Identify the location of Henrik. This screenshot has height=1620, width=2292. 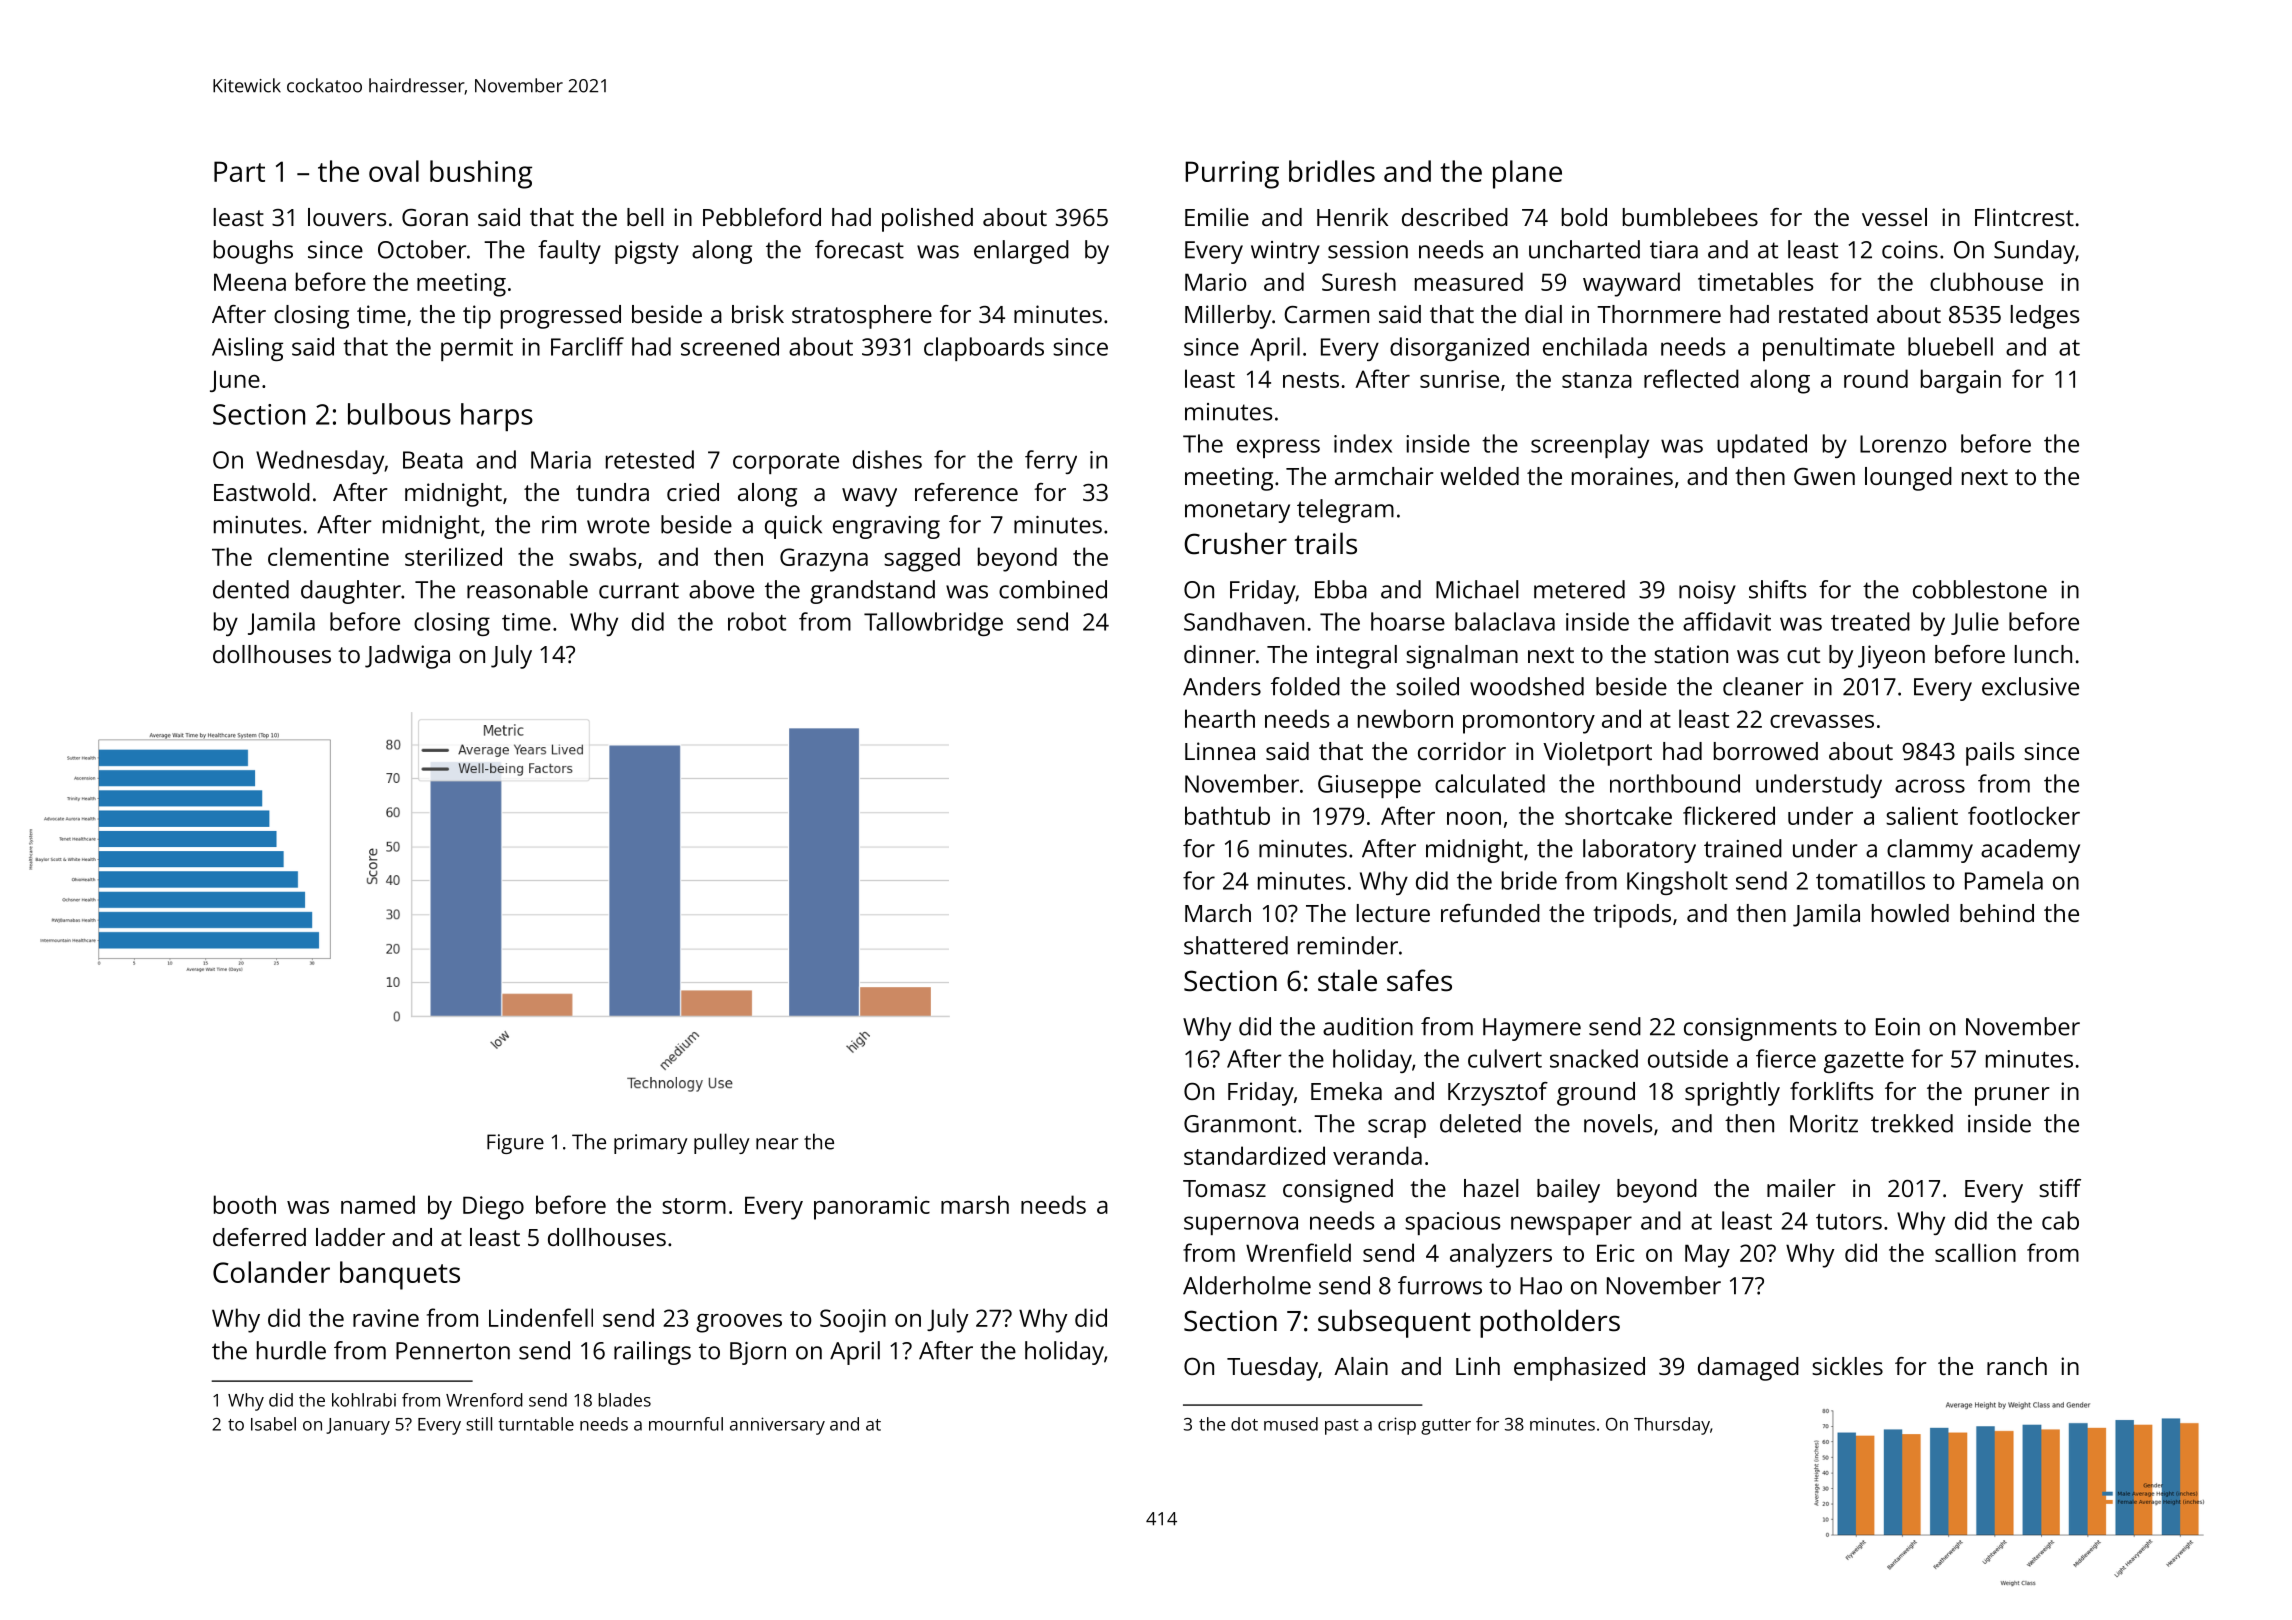
(1352, 217).
